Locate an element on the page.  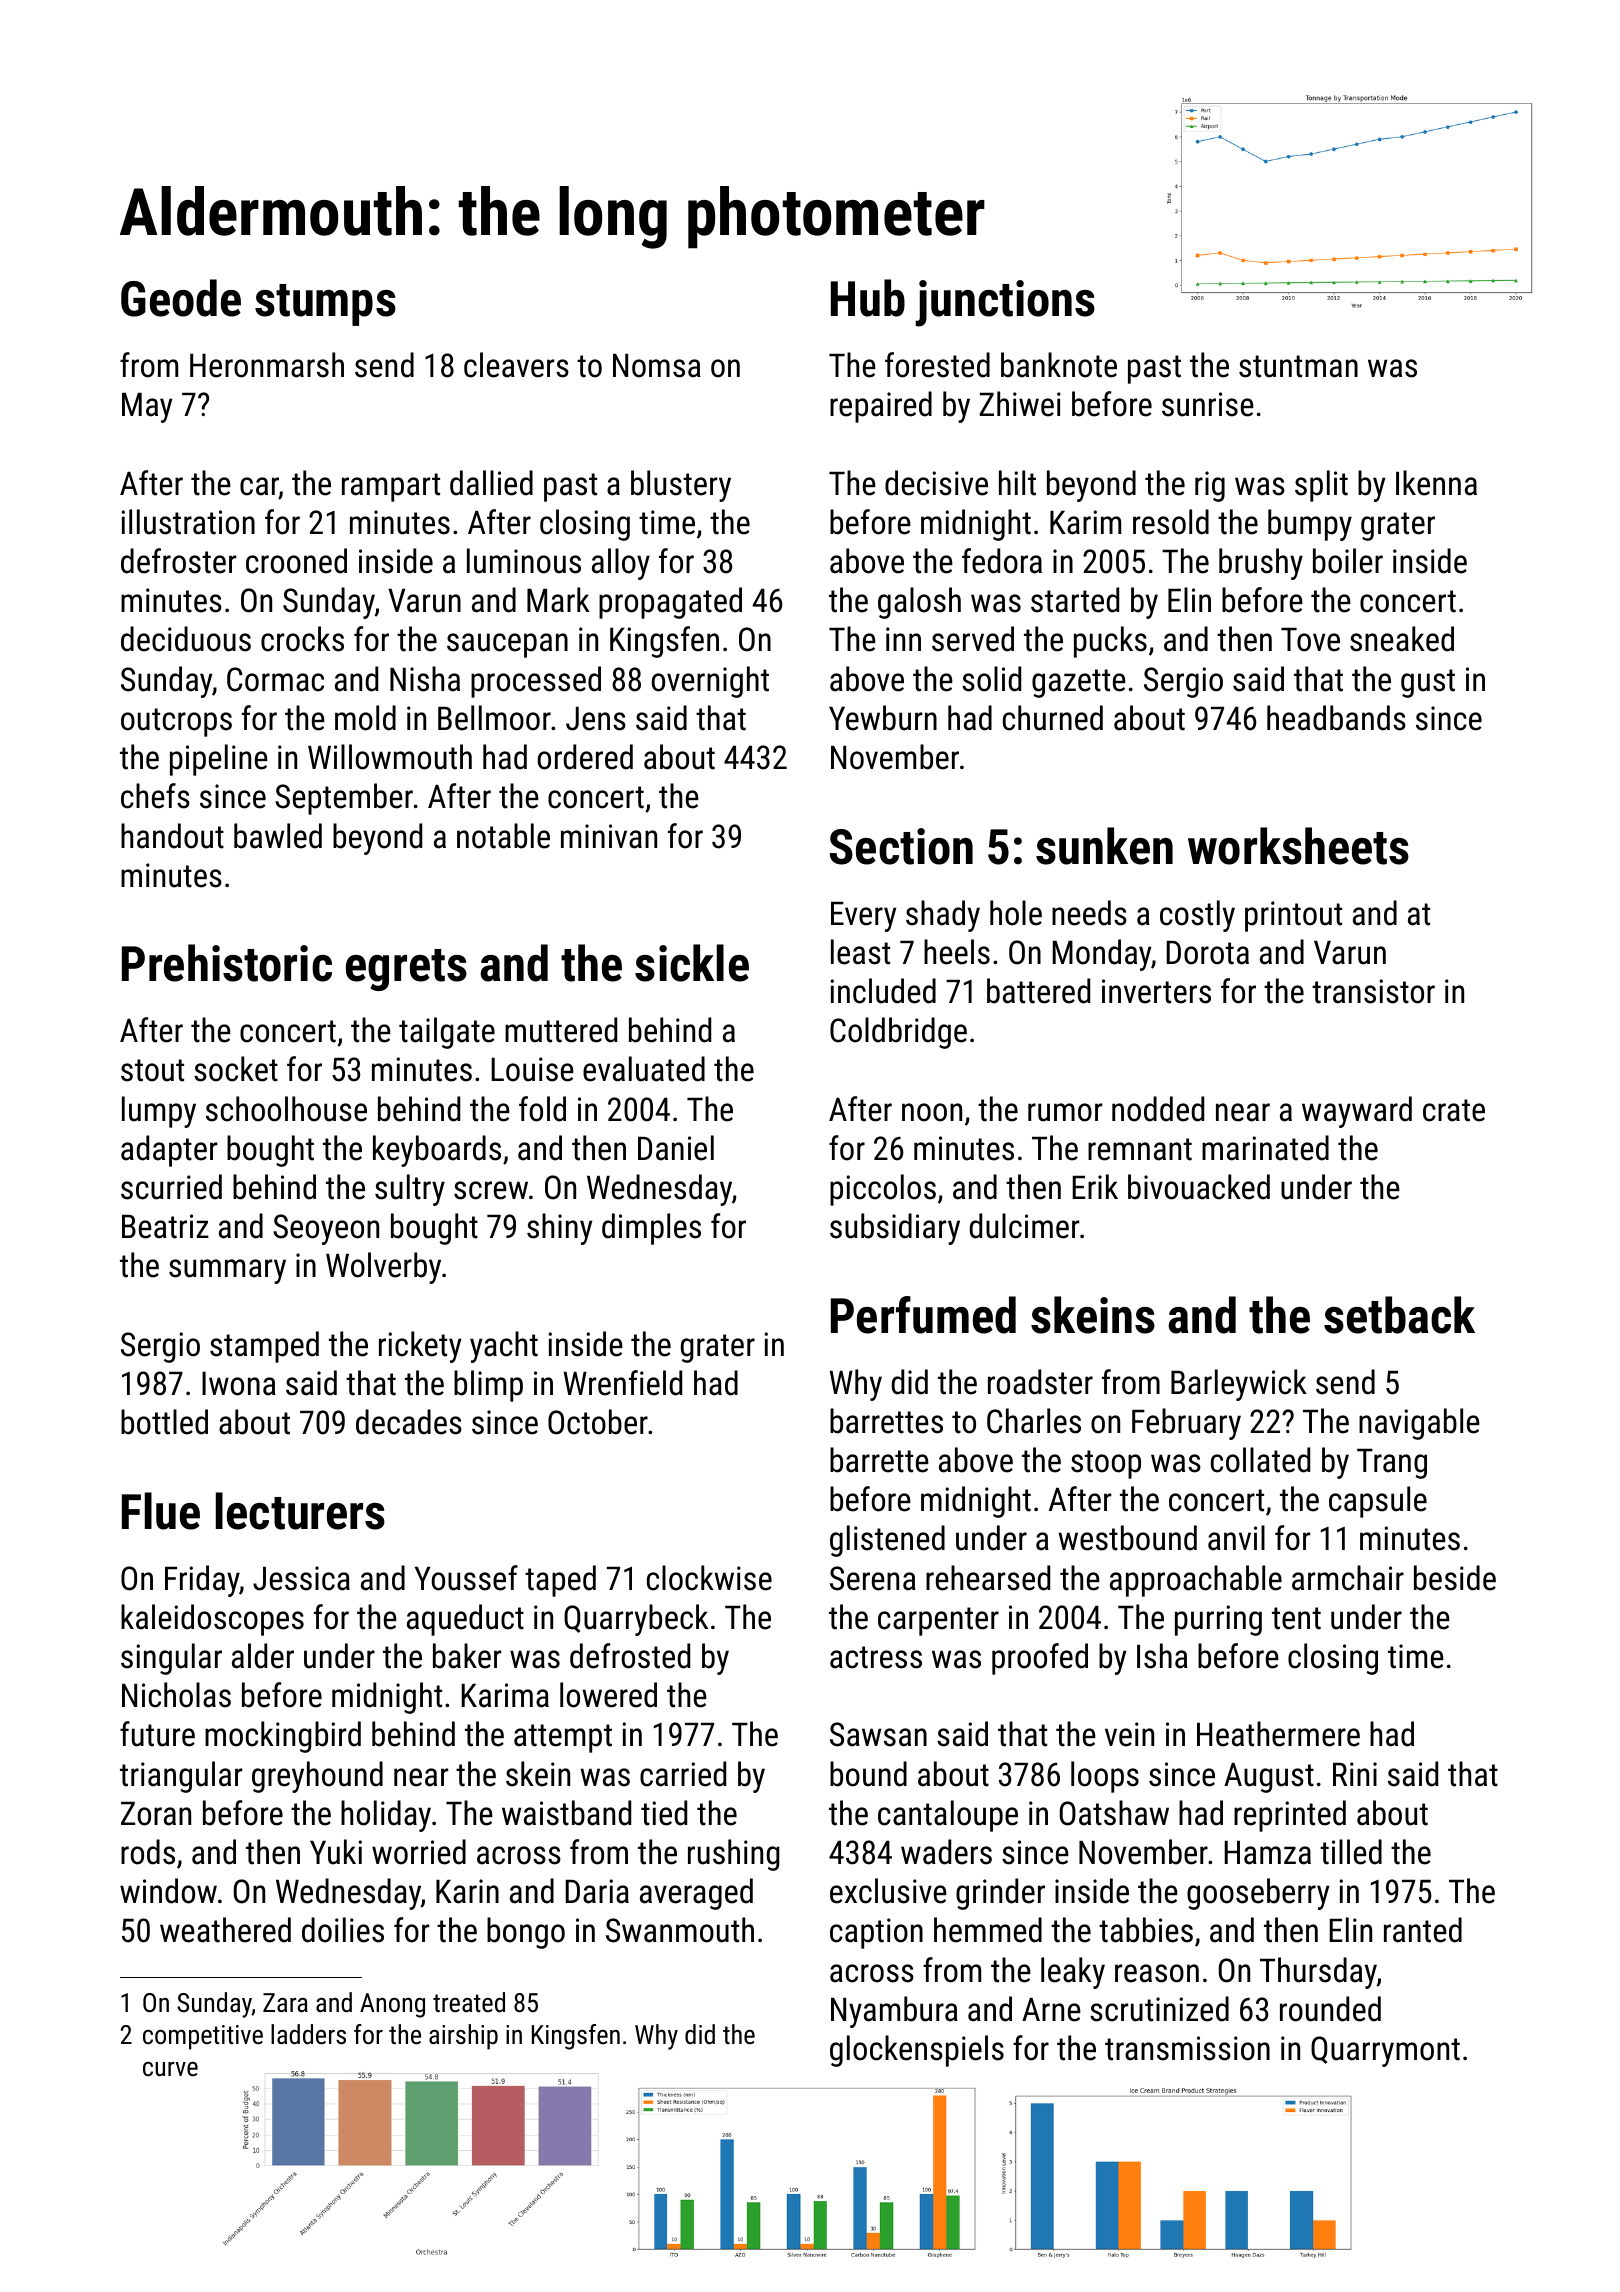
glockenspiels is located at coordinates (917, 2051).
